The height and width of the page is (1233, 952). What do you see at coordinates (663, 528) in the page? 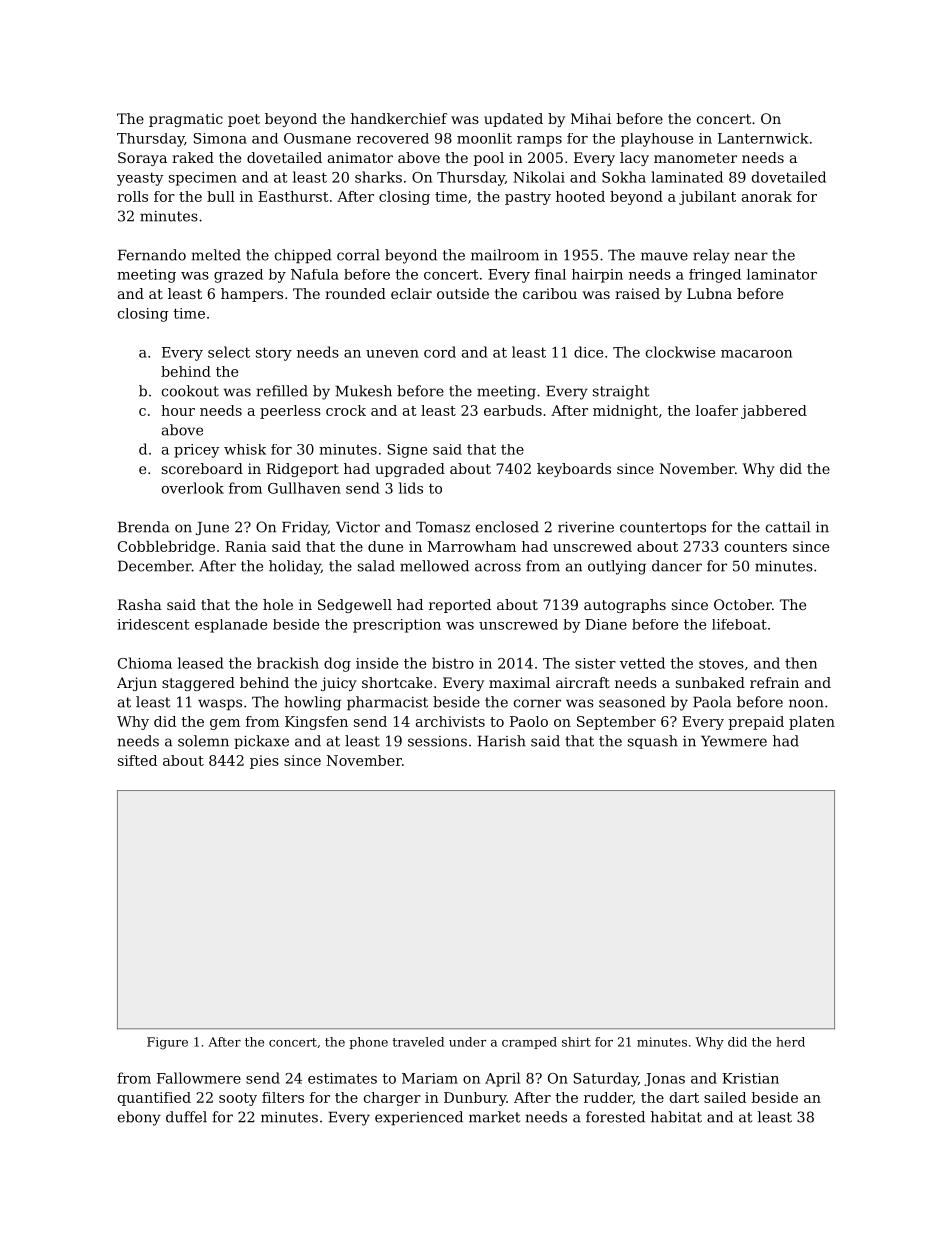
I see `countertops` at bounding box center [663, 528].
